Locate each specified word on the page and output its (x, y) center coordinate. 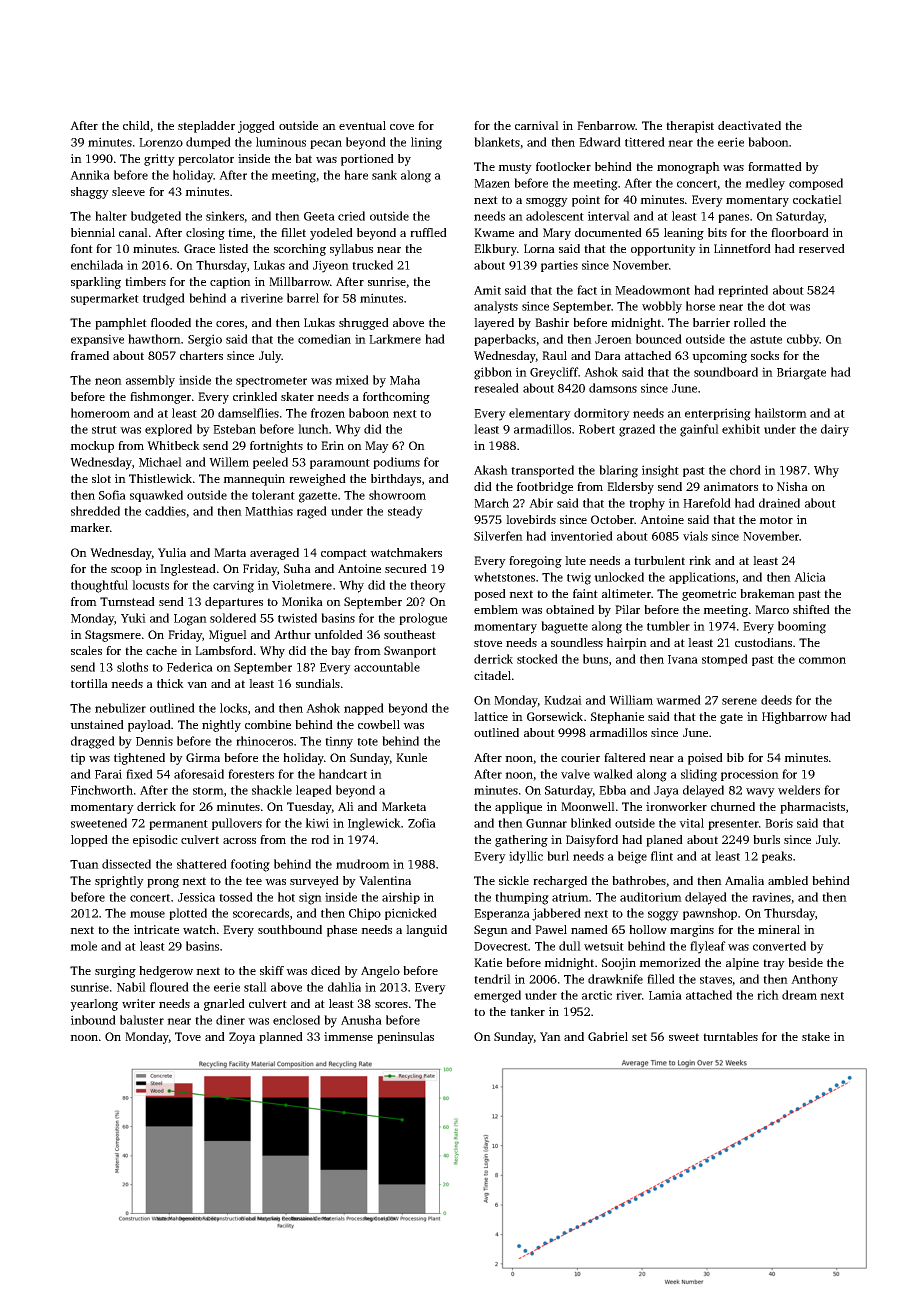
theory (428, 586)
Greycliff (554, 373)
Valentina (385, 880)
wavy (760, 793)
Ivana (683, 659)
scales (86, 650)
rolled (750, 322)
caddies (165, 511)
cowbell (379, 724)
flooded (171, 322)
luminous (281, 142)
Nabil (131, 987)
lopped (89, 841)
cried (351, 216)
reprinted (743, 291)
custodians (763, 642)
